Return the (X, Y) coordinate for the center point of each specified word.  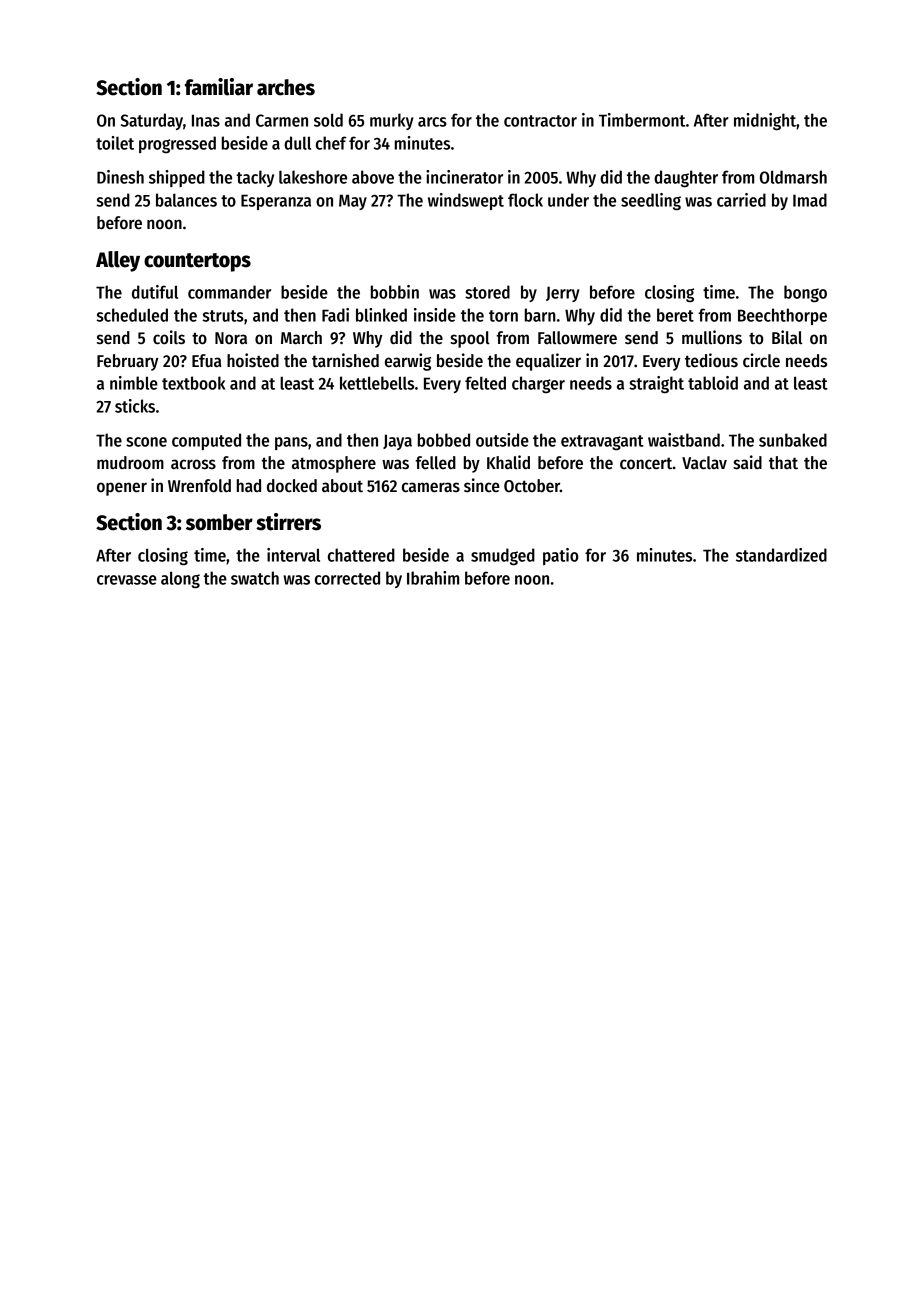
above (373, 177)
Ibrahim (433, 578)
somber (219, 522)
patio (560, 556)
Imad (810, 200)
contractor (540, 121)
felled (435, 463)
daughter (686, 179)
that (783, 463)
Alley (118, 261)
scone (146, 442)
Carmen (282, 120)
